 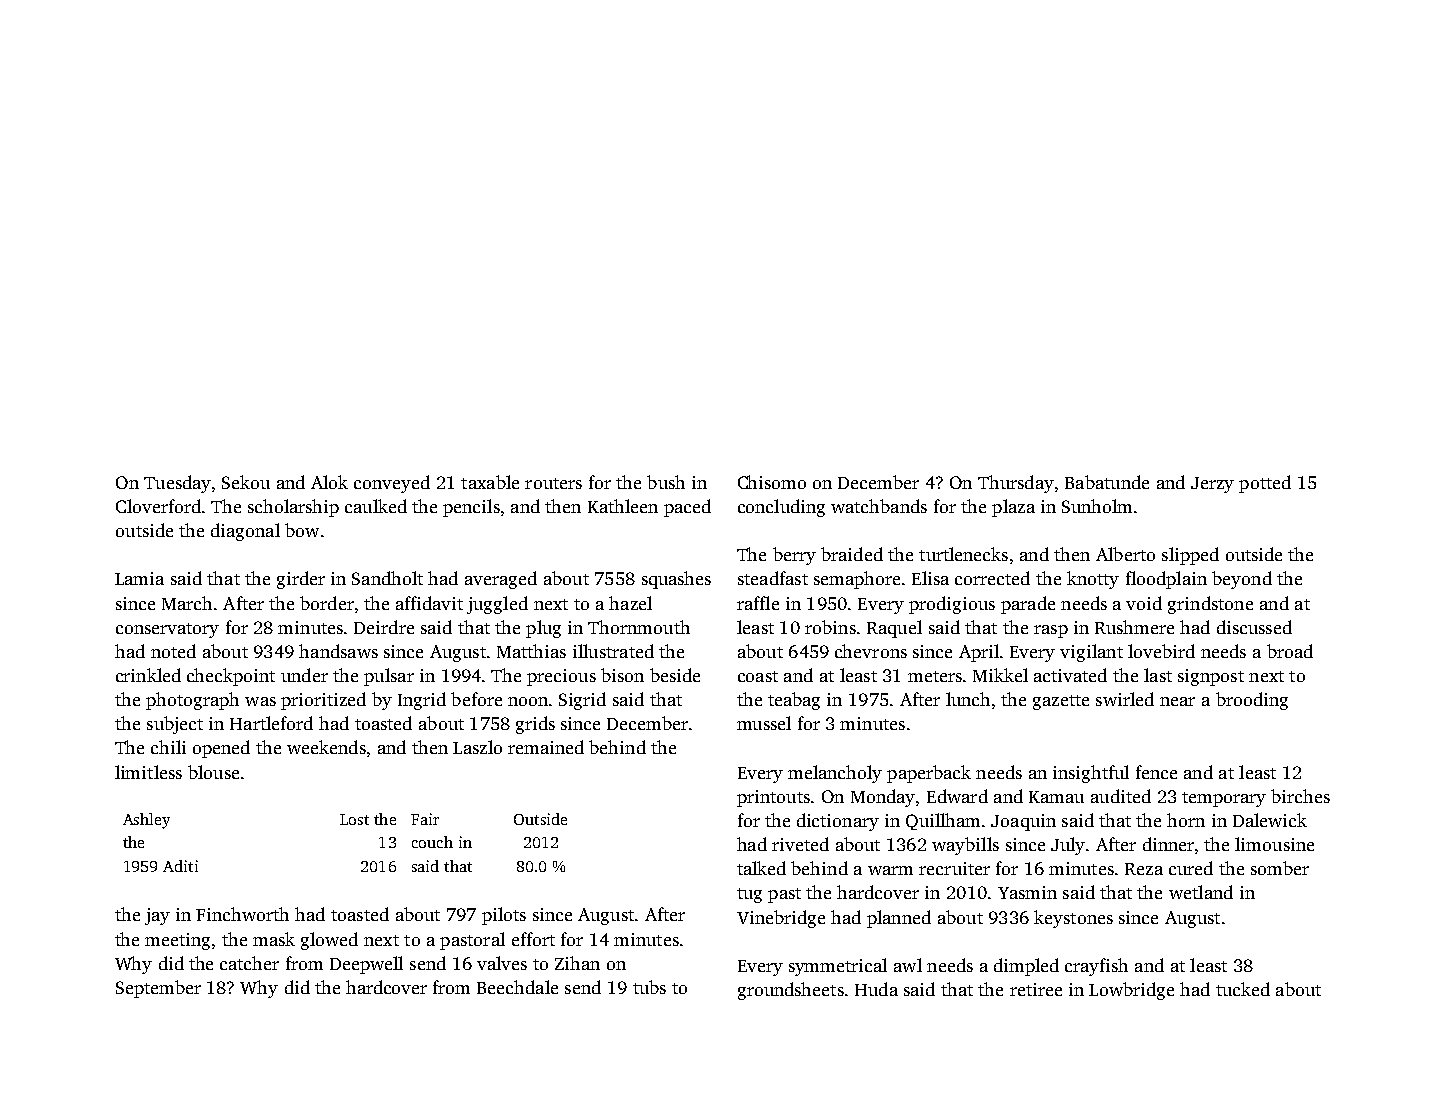 I want to click on riveted, so click(x=800, y=844).
